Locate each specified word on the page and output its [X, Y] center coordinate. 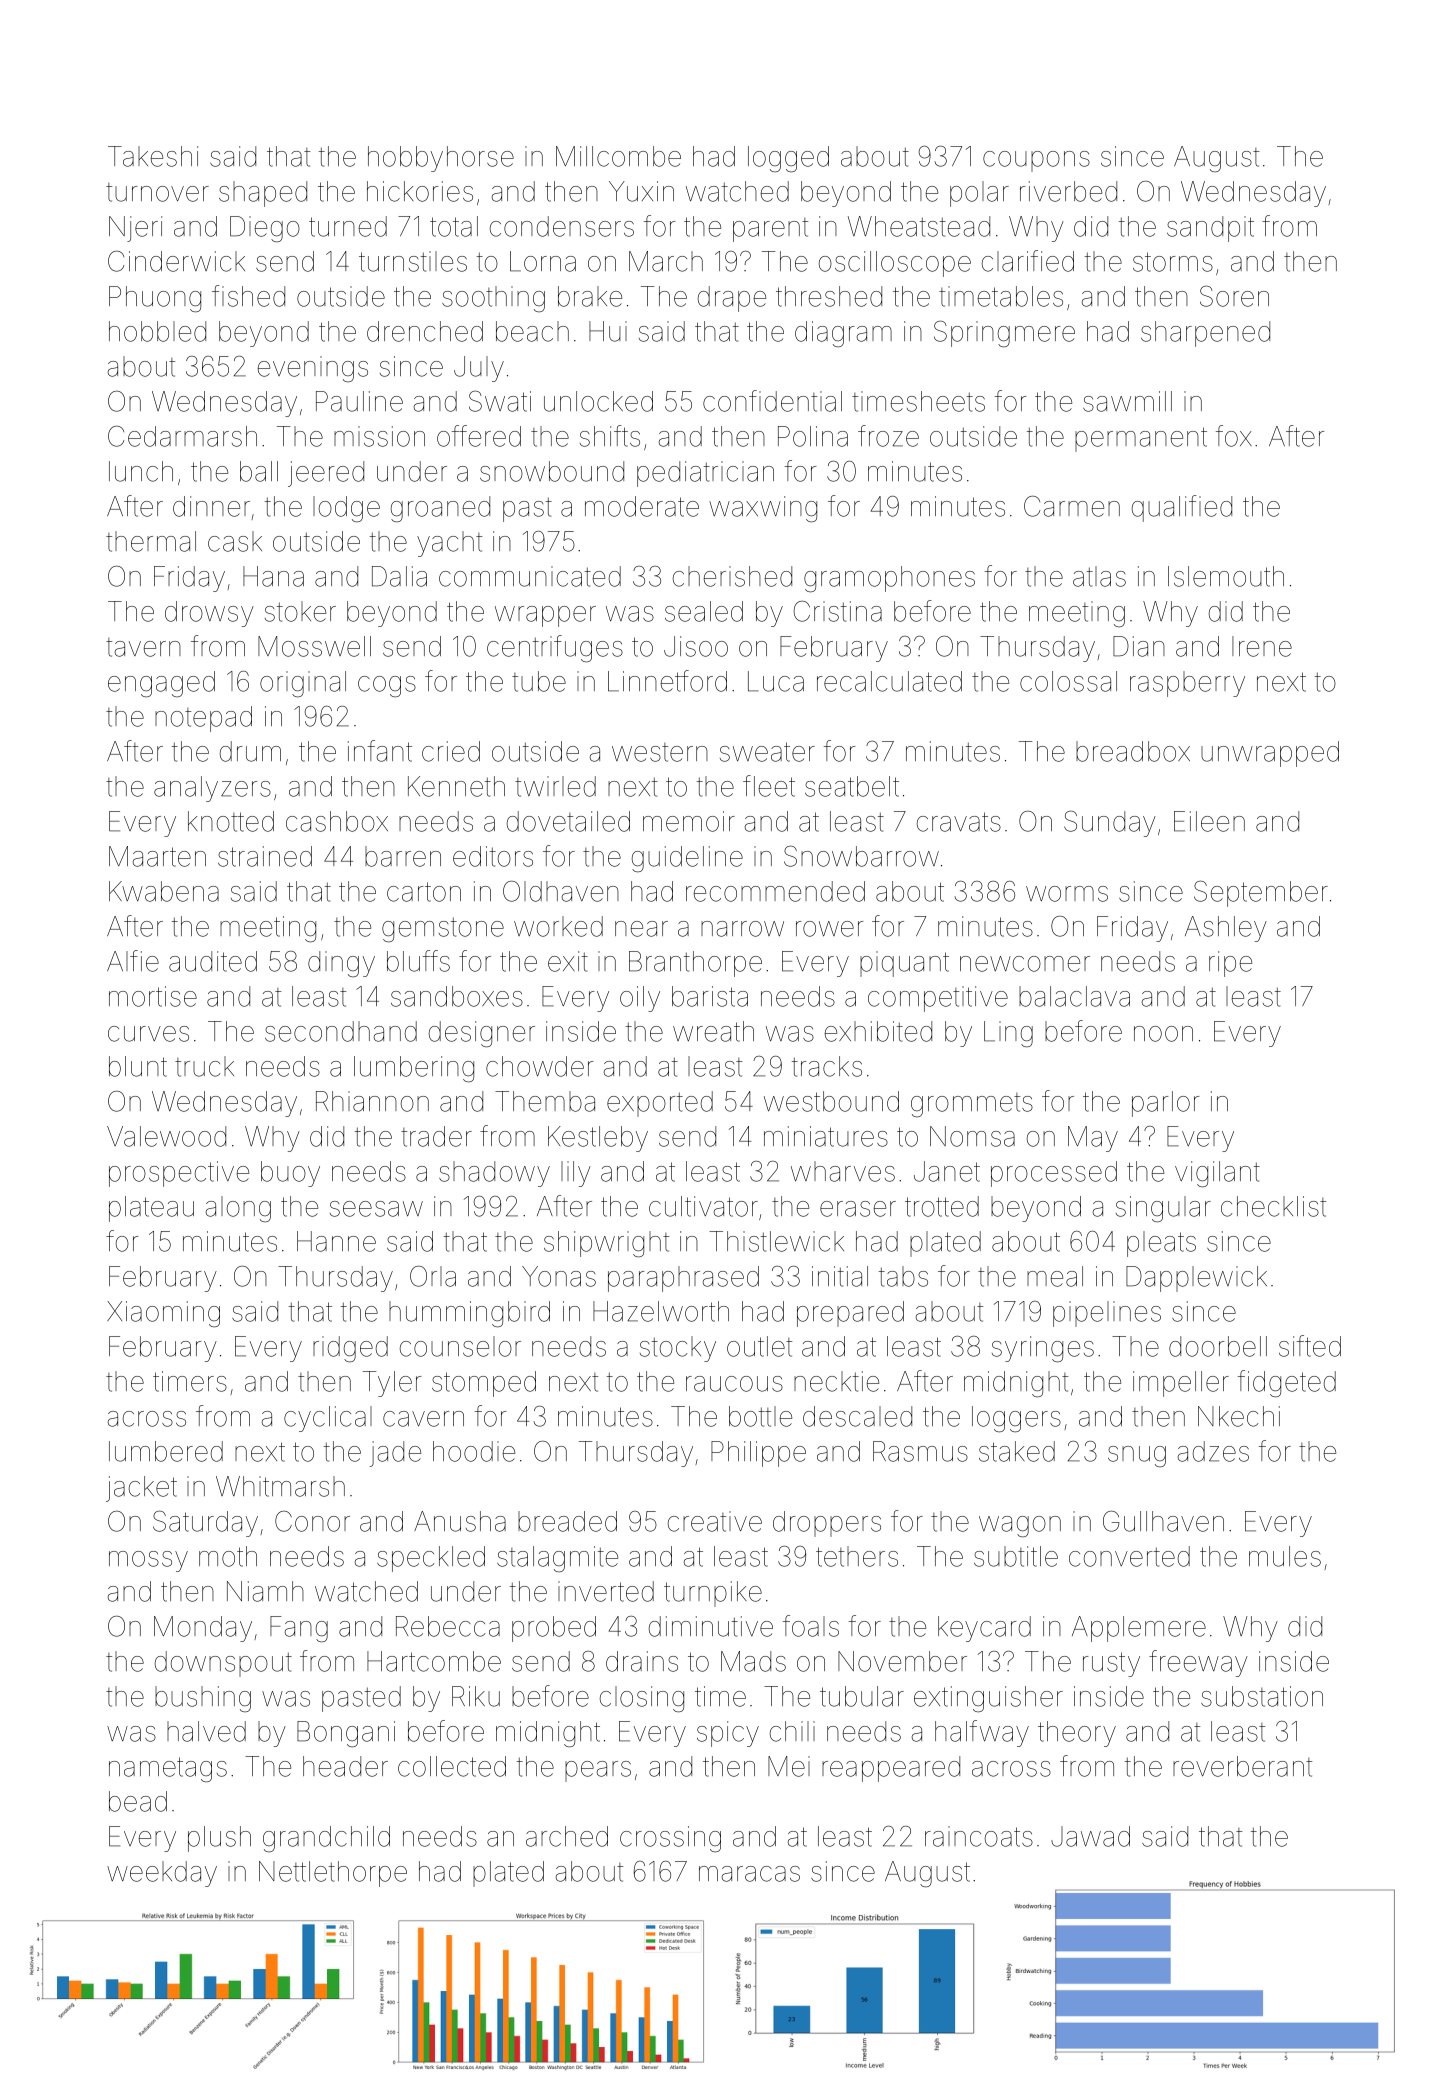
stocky [678, 1349]
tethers [857, 1556]
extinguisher [988, 1699]
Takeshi [153, 156]
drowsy [209, 614]
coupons [1036, 161]
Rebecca [448, 1626]
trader [436, 1136]
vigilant [1217, 1174]
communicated [530, 576]
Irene [1262, 646]
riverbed [1068, 191]
